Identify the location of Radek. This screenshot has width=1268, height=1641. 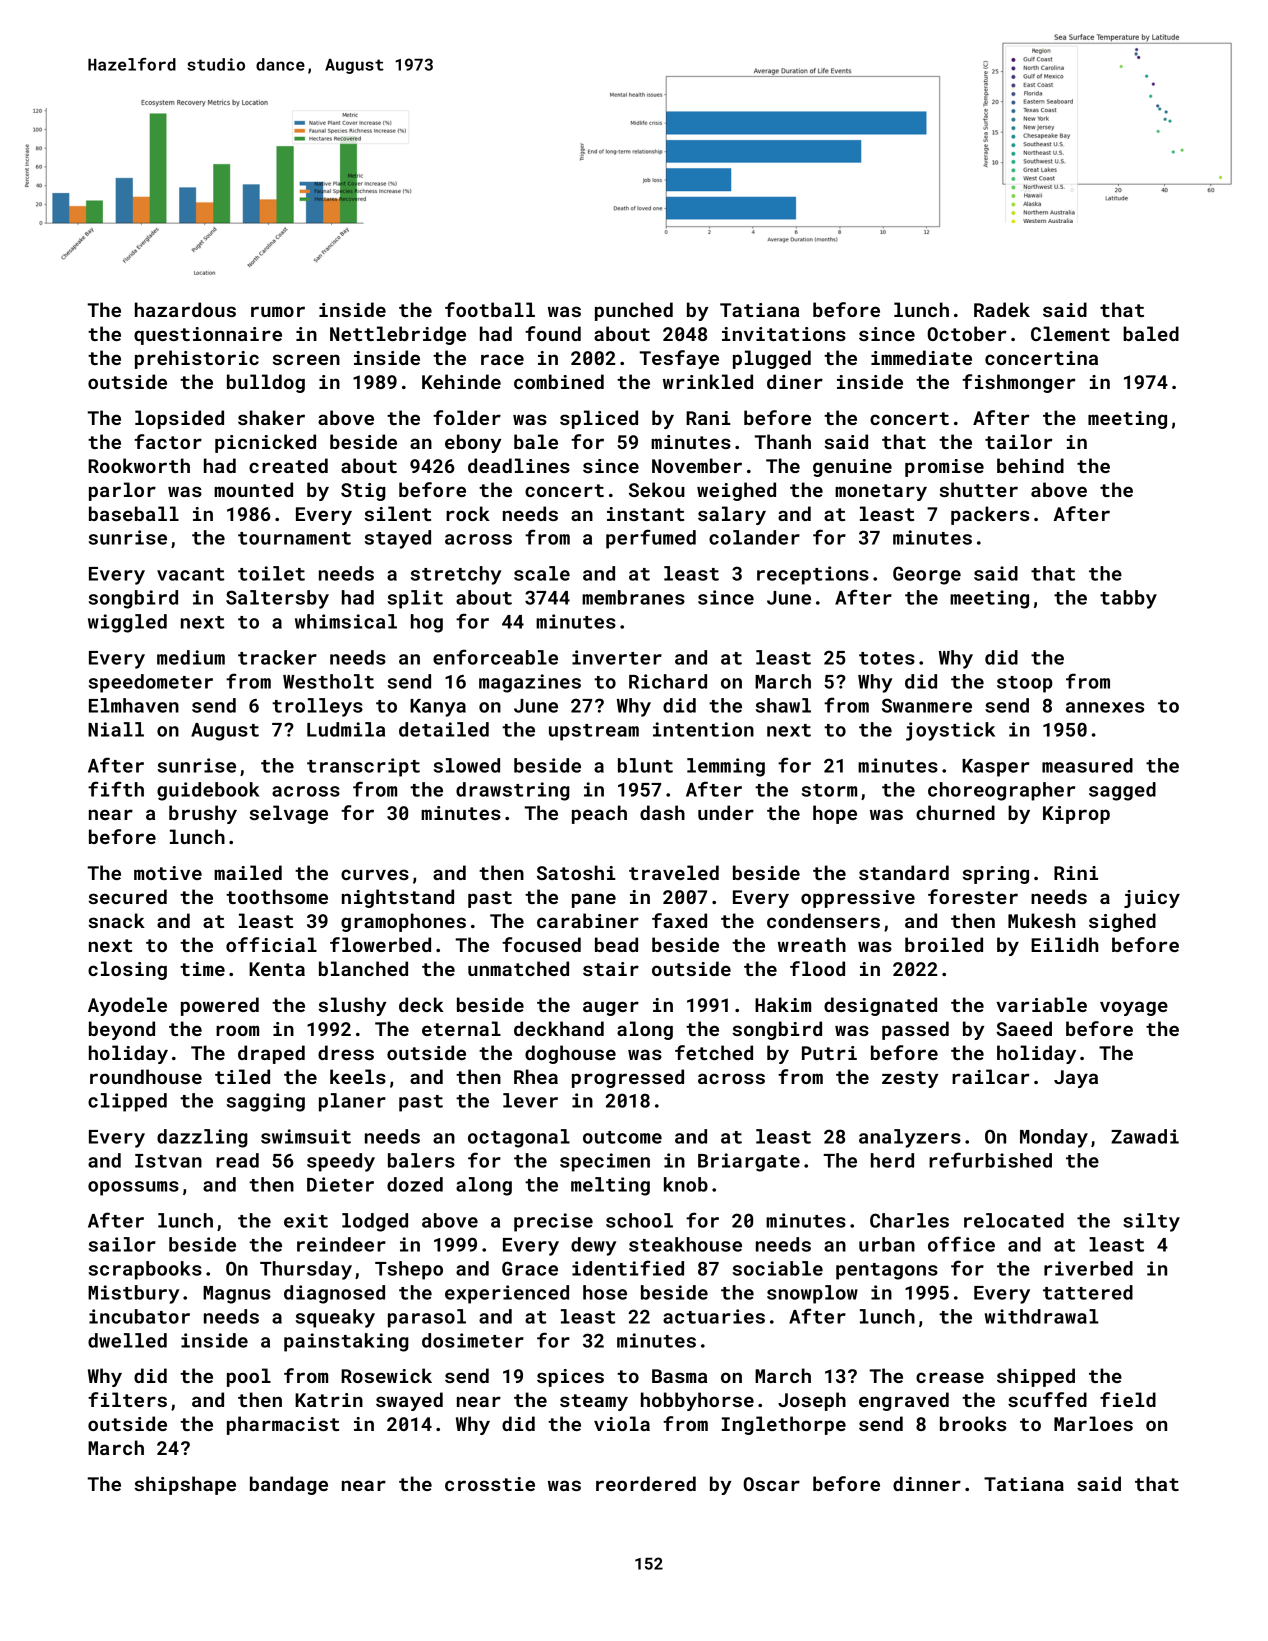
(1002, 309).
